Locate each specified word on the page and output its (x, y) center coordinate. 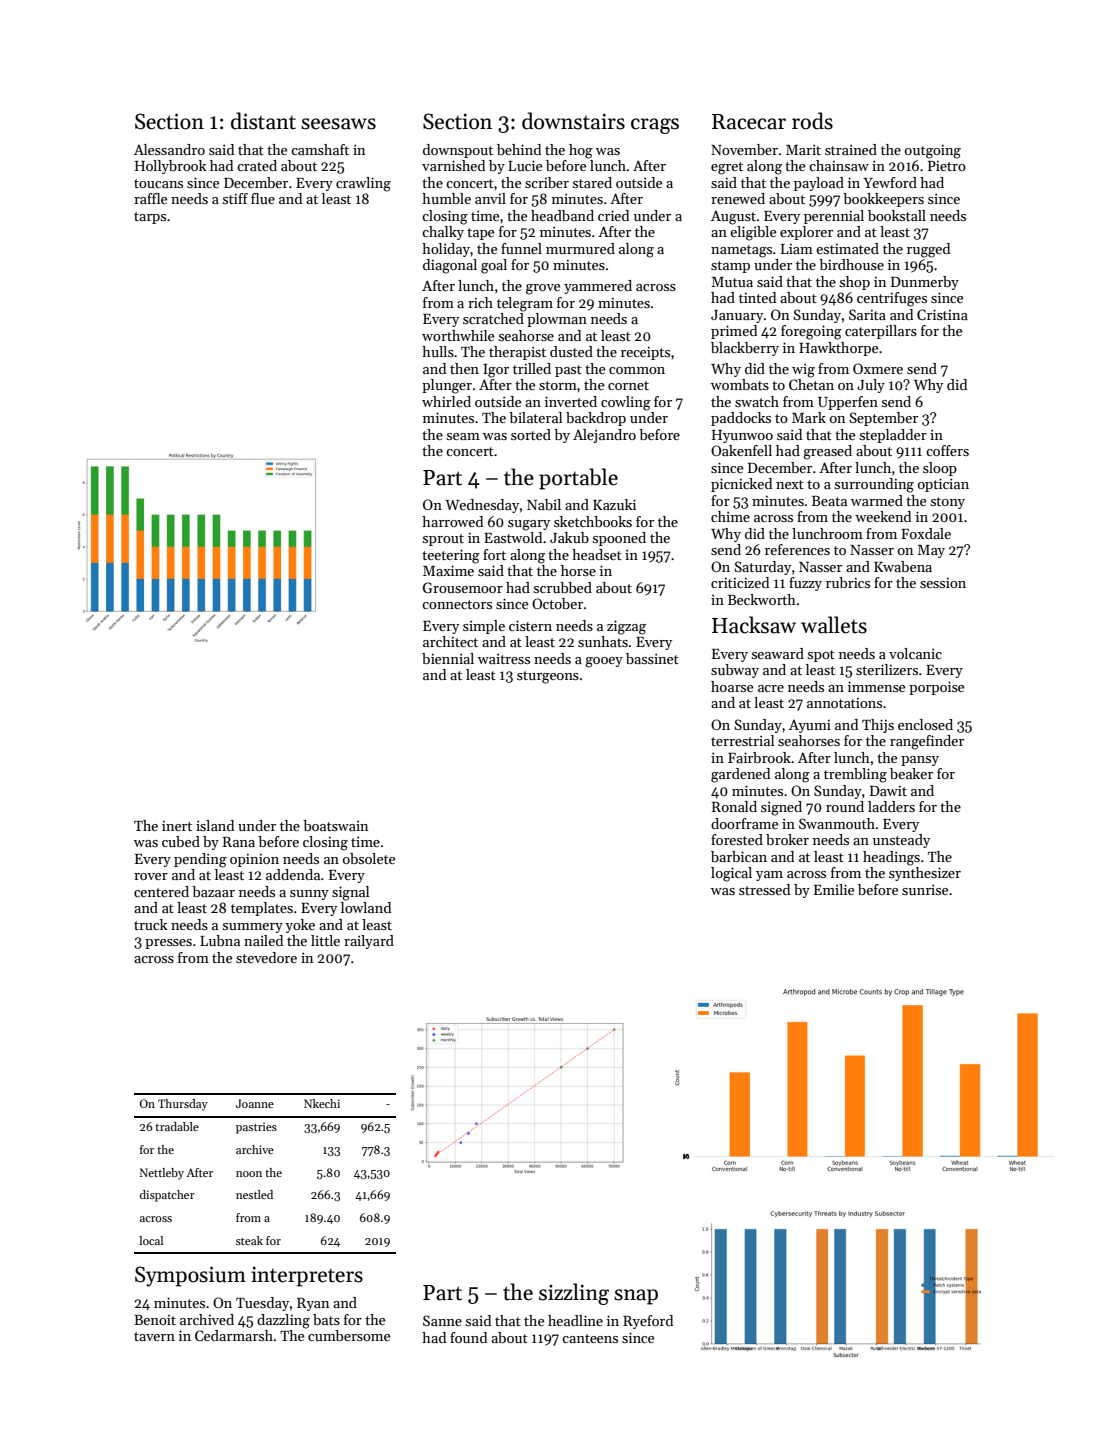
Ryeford (648, 1322)
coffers (947, 450)
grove (543, 289)
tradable (177, 1126)
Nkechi (322, 1103)
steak (249, 1240)
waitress (504, 658)
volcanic (915, 653)
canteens (590, 1338)
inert (177, 825)
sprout (443, 540)
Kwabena (903, 566)
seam (463, 436)
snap (636, 1297)
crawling (363, 184)
